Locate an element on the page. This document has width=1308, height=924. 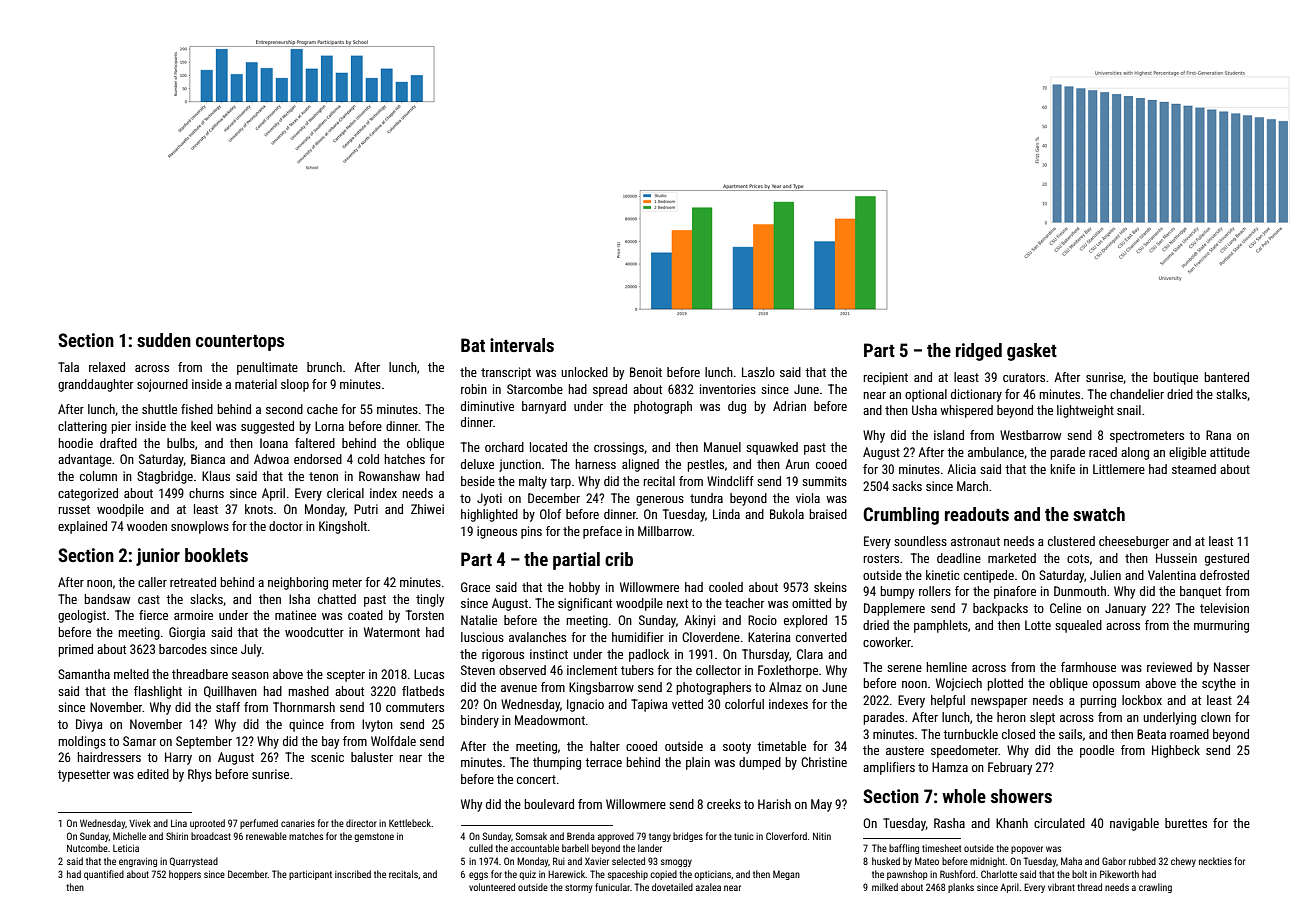
dumped is located at coordinates (760, 763).
